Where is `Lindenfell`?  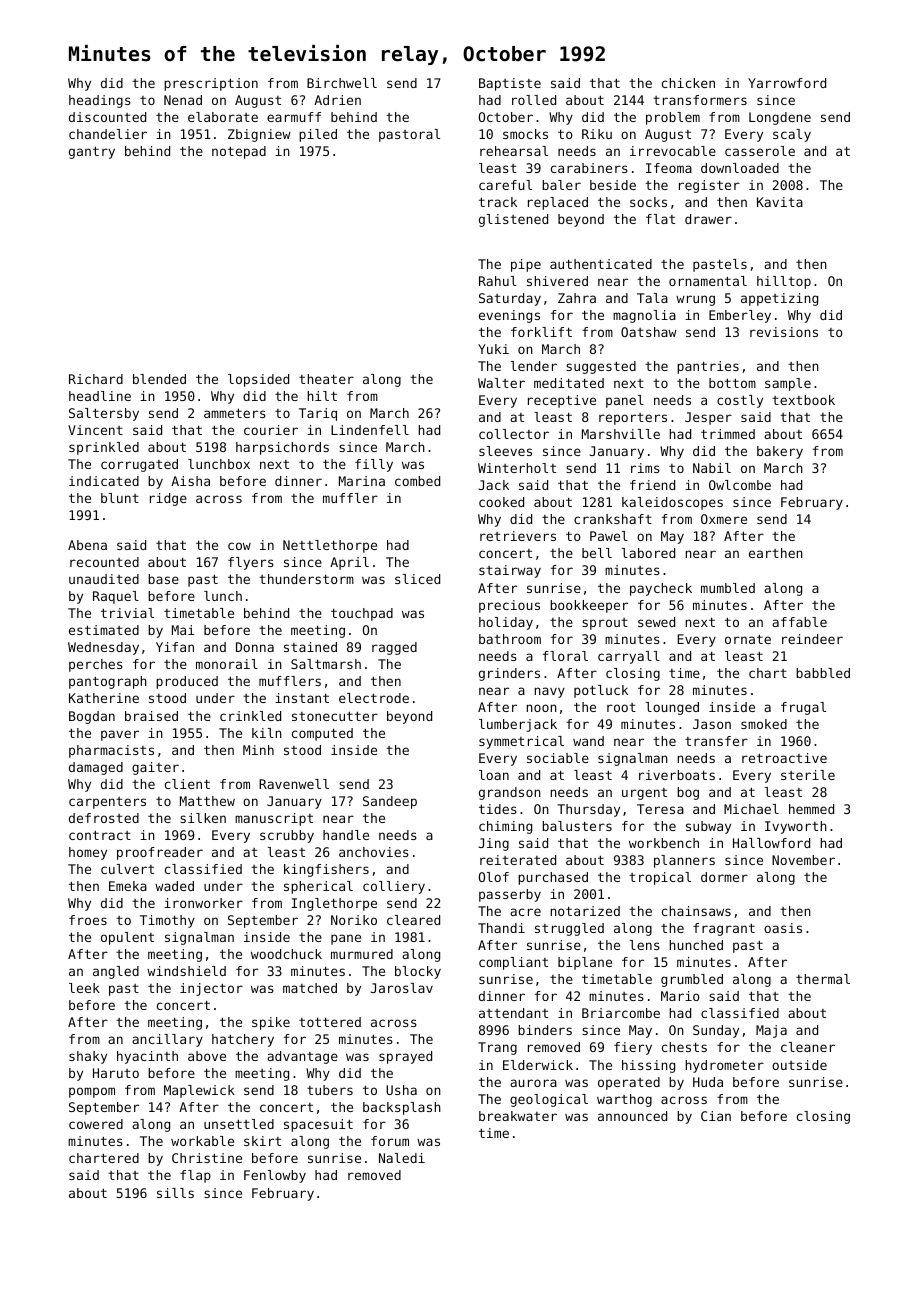
Lindenfell is located at coordinates (370, 430).
